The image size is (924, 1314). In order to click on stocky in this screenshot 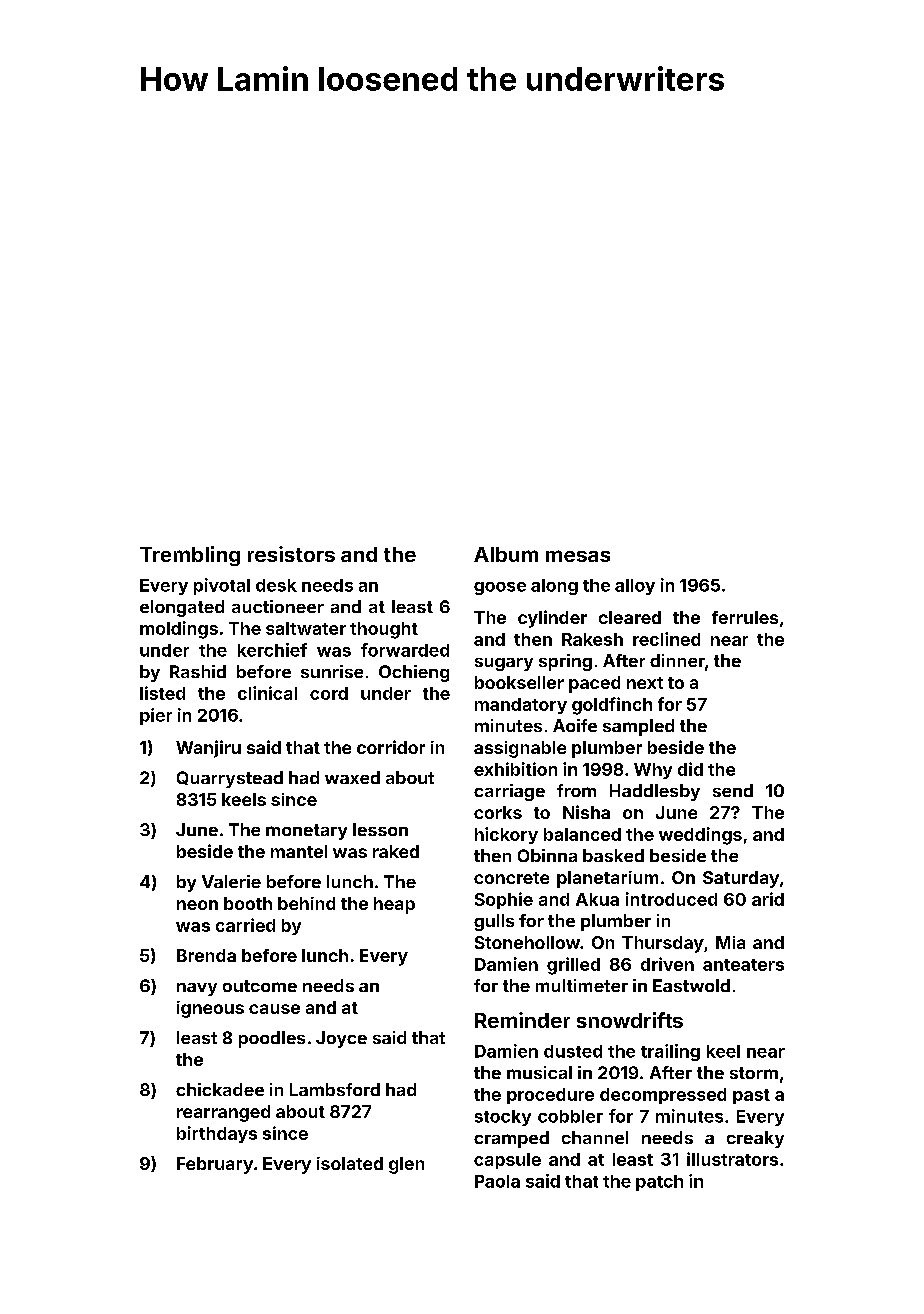, I will do `click(503, 1118)`.
